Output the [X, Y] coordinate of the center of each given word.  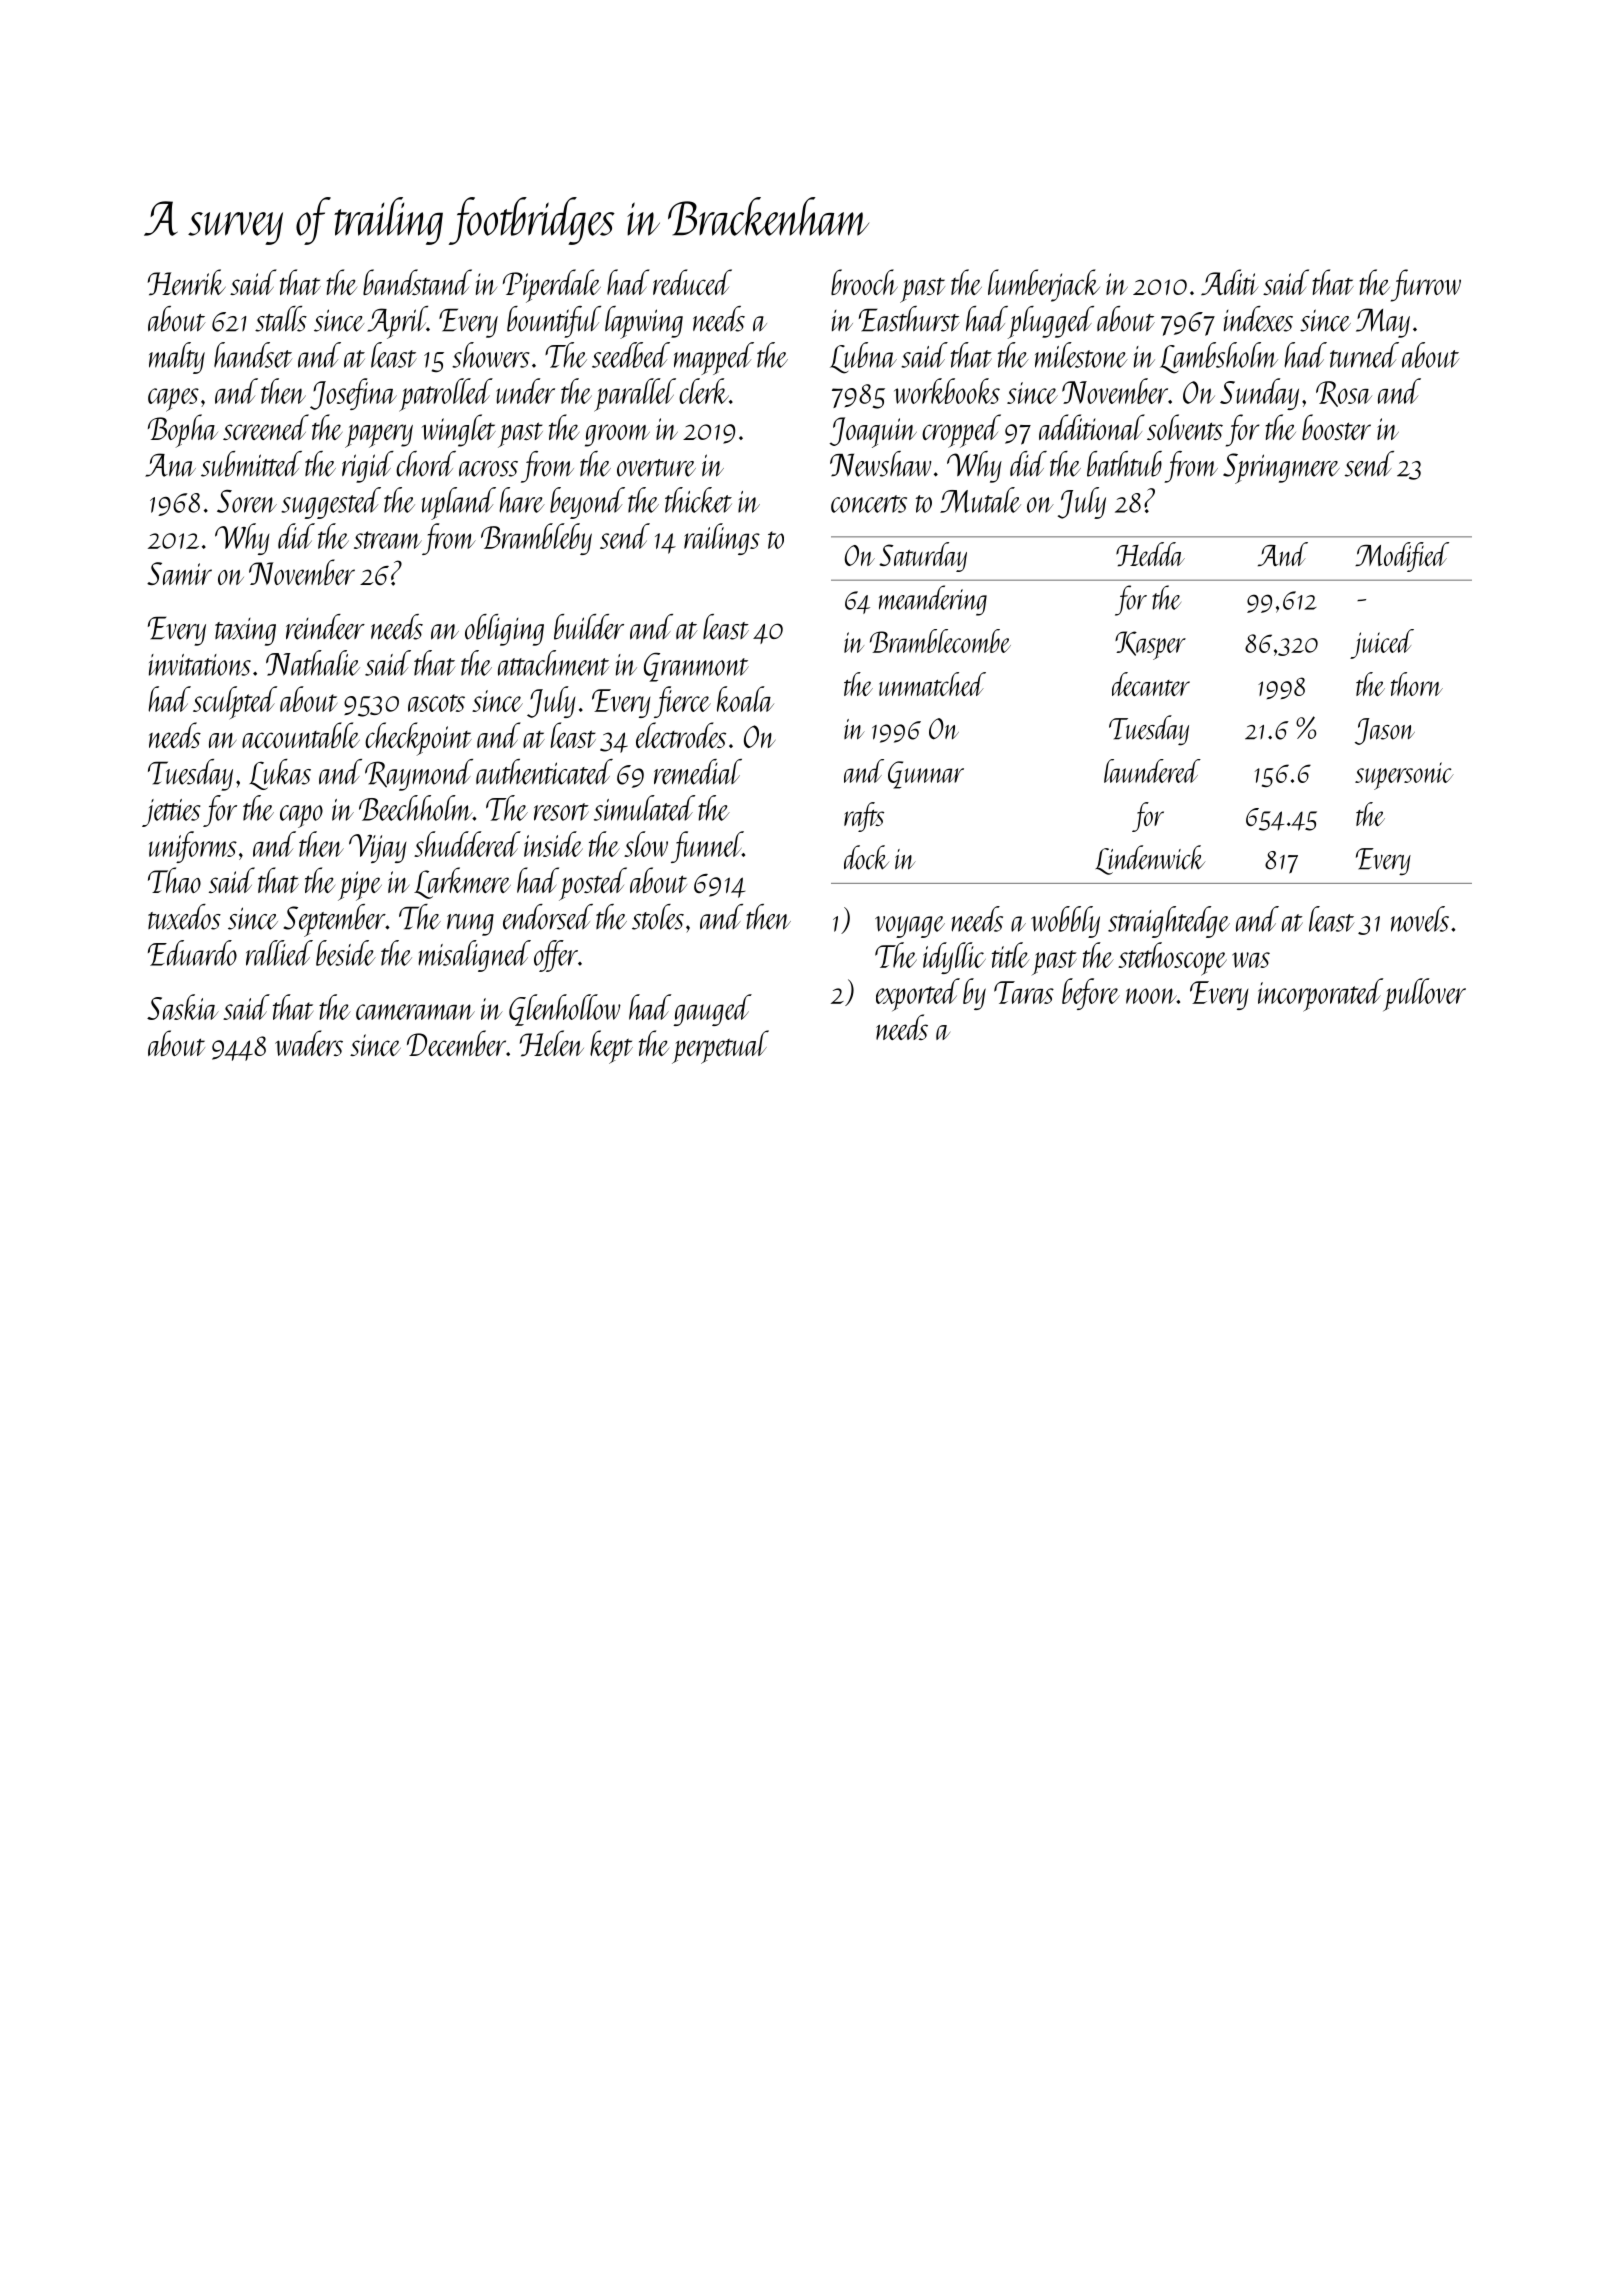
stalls [281, 319]
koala [745, 699]
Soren [247, 501]
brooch [864, 282]
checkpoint [418, 739]
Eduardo [192, 953]
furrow [1426, 285]
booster [1336, 427]
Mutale [980, 500]
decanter [1151, 684]
